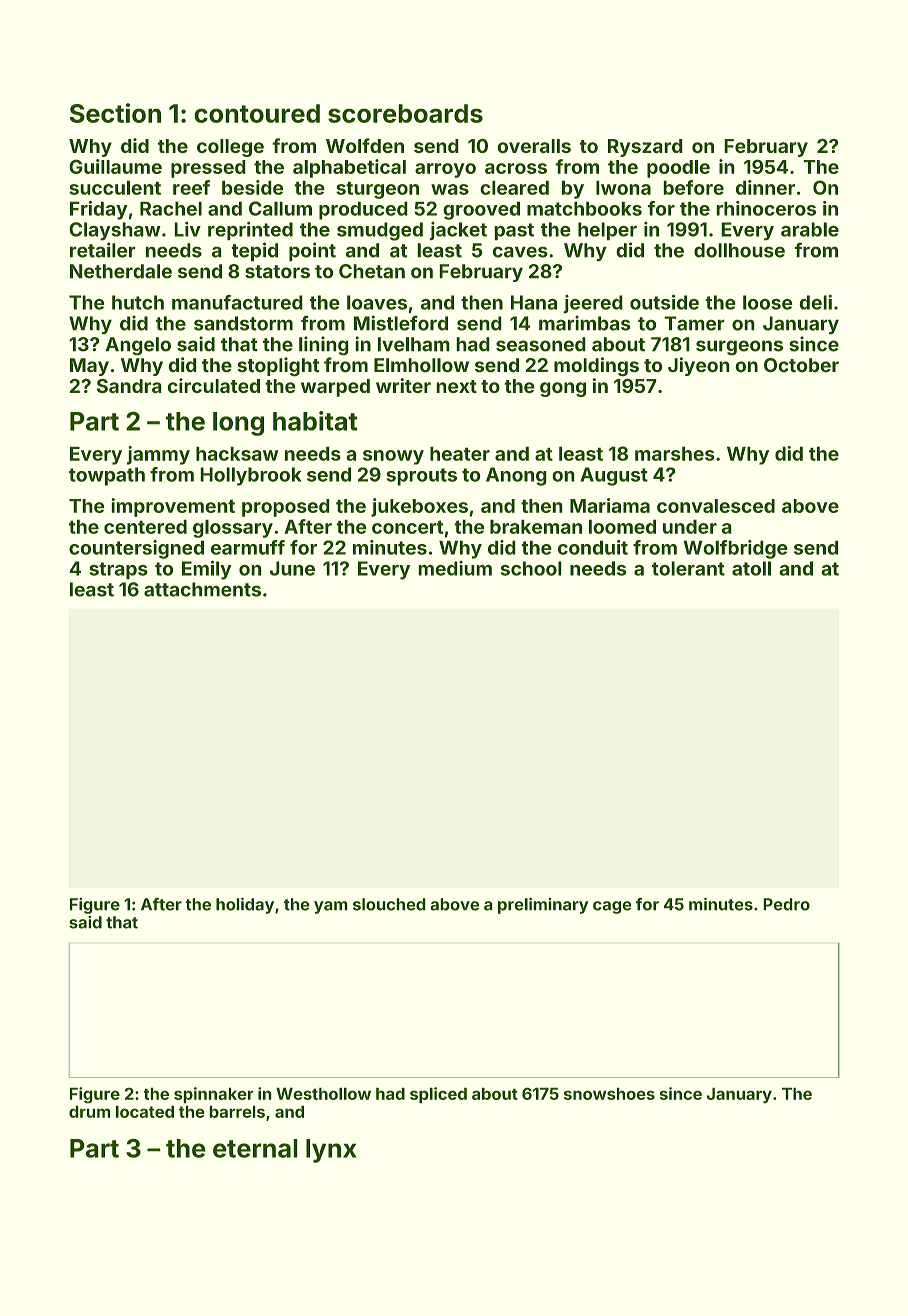 The width and height of the document is (908, 1316). Describe the element at coordinates (145, 1112) in the document. I see `located` at that location.
